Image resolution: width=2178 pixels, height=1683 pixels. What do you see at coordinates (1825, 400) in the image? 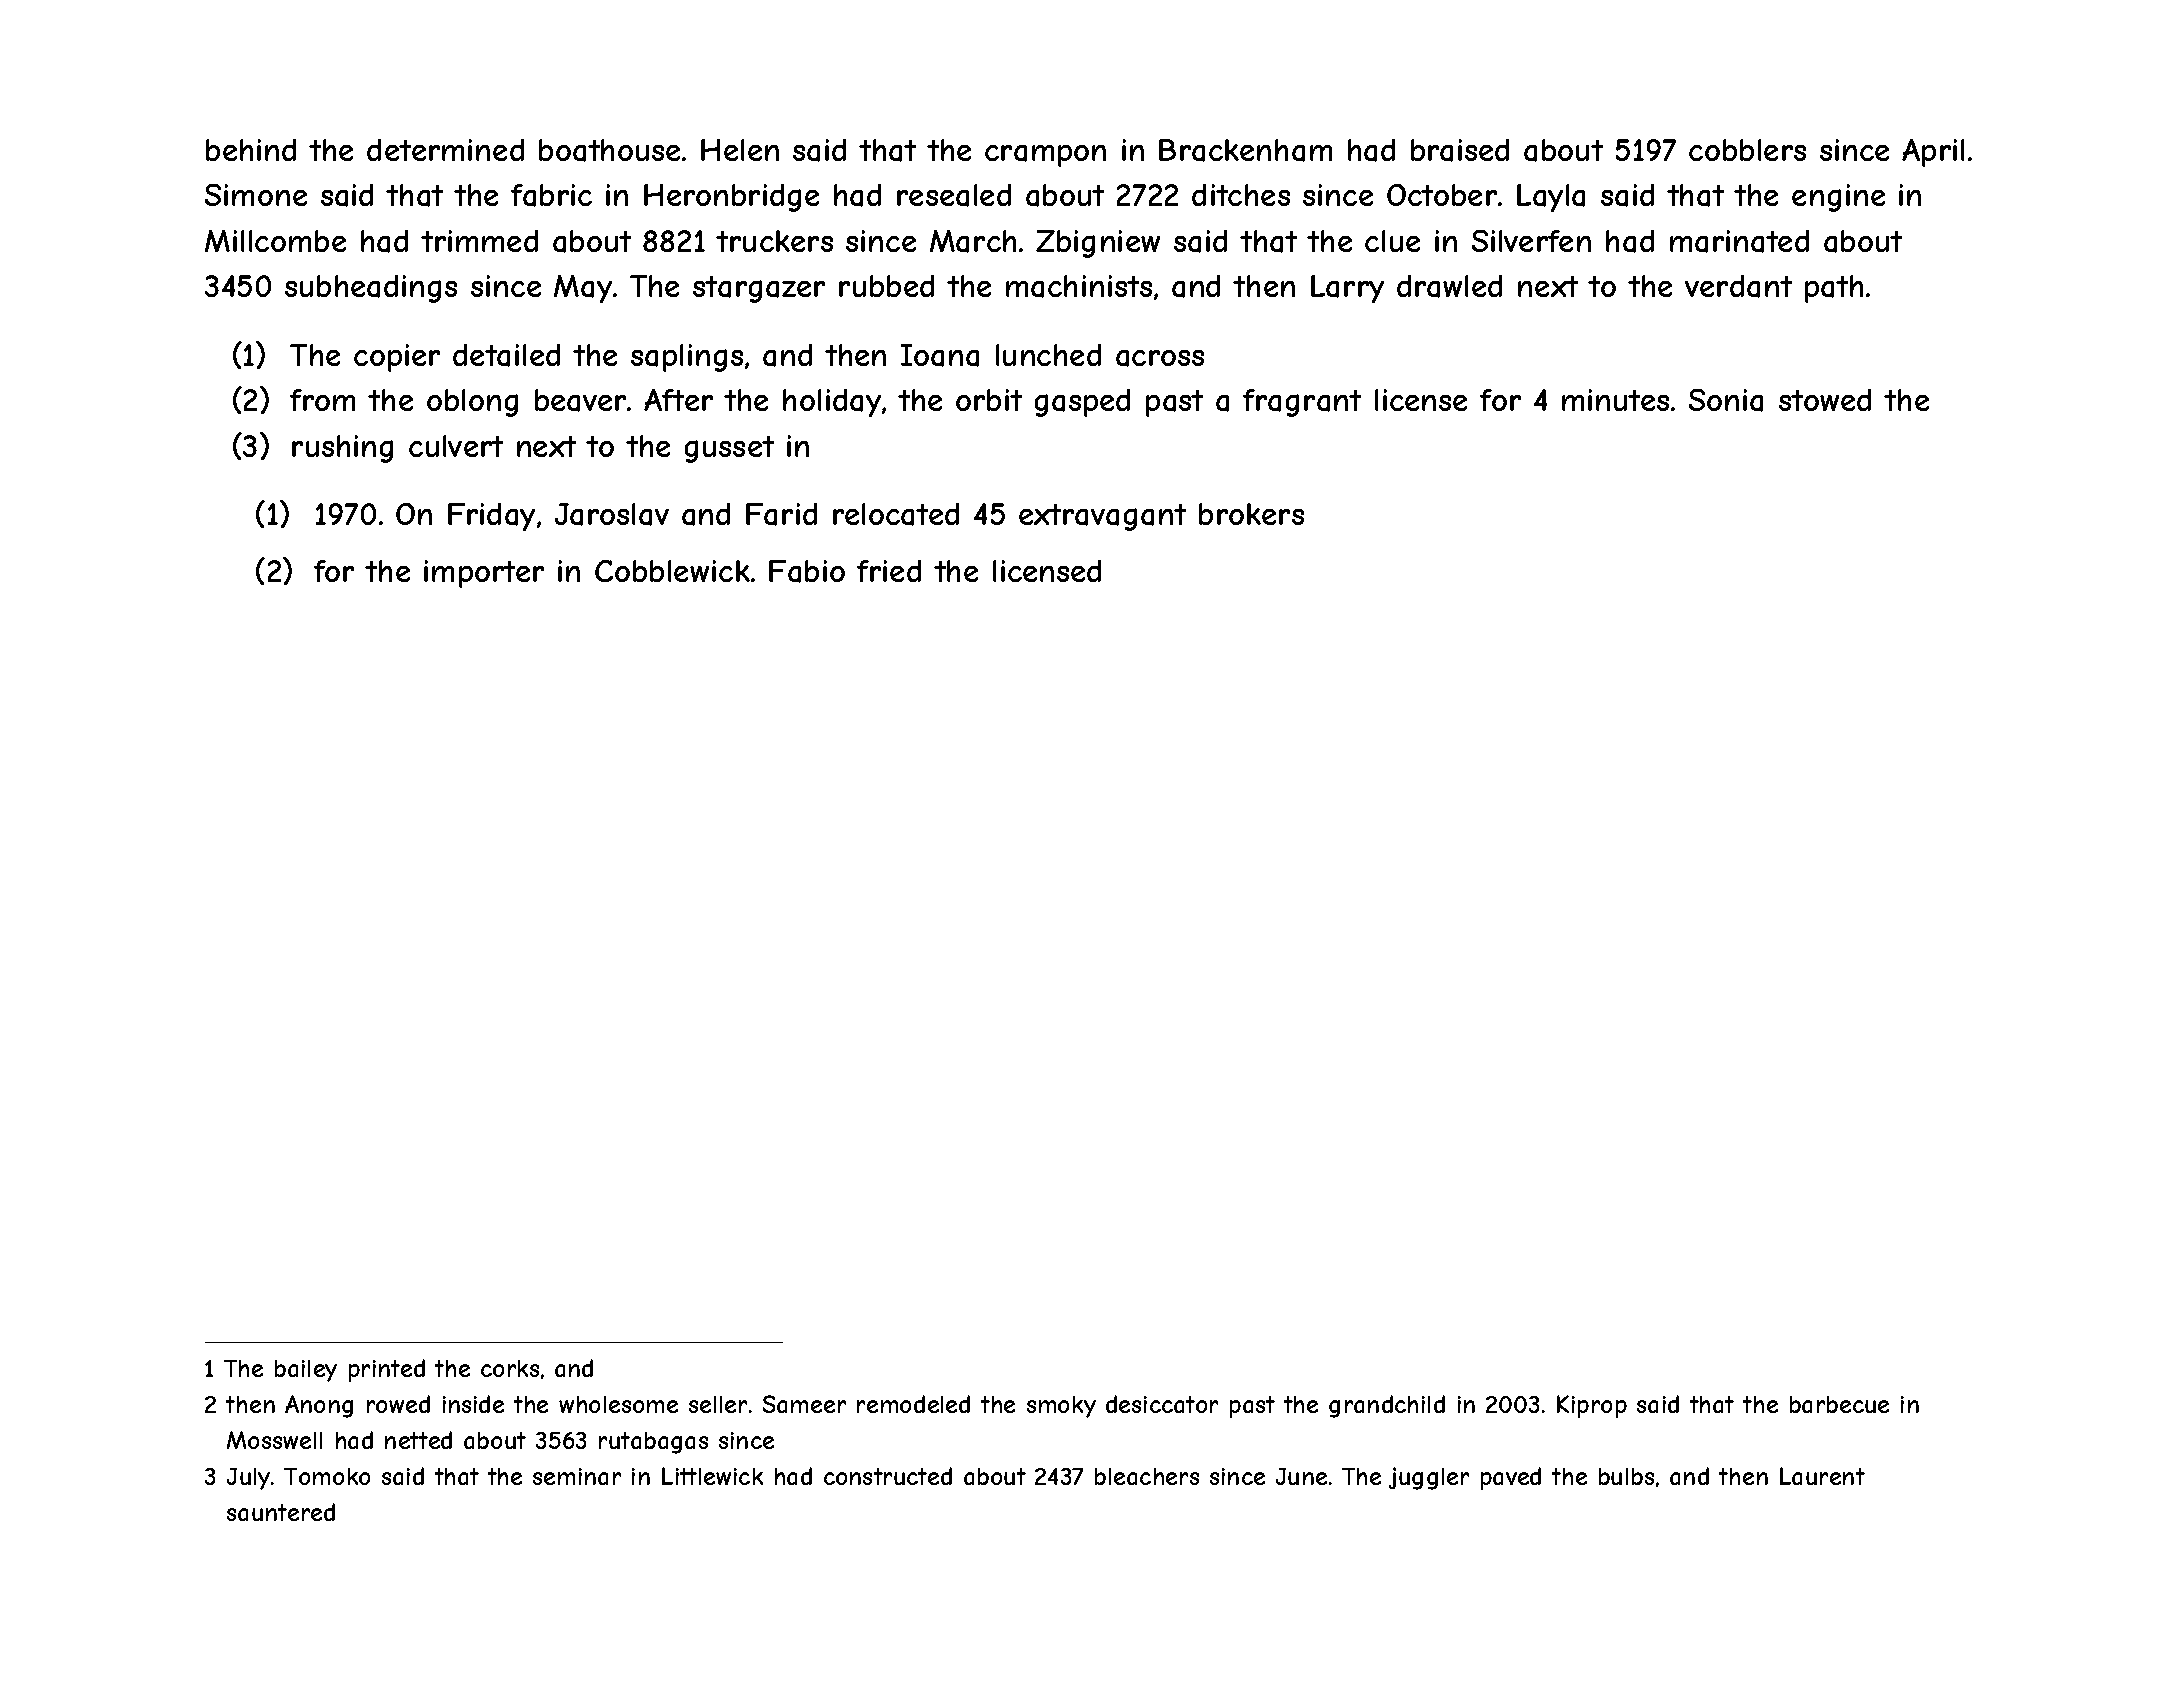
I see `stowed` at bounding box center [1825, 400].
